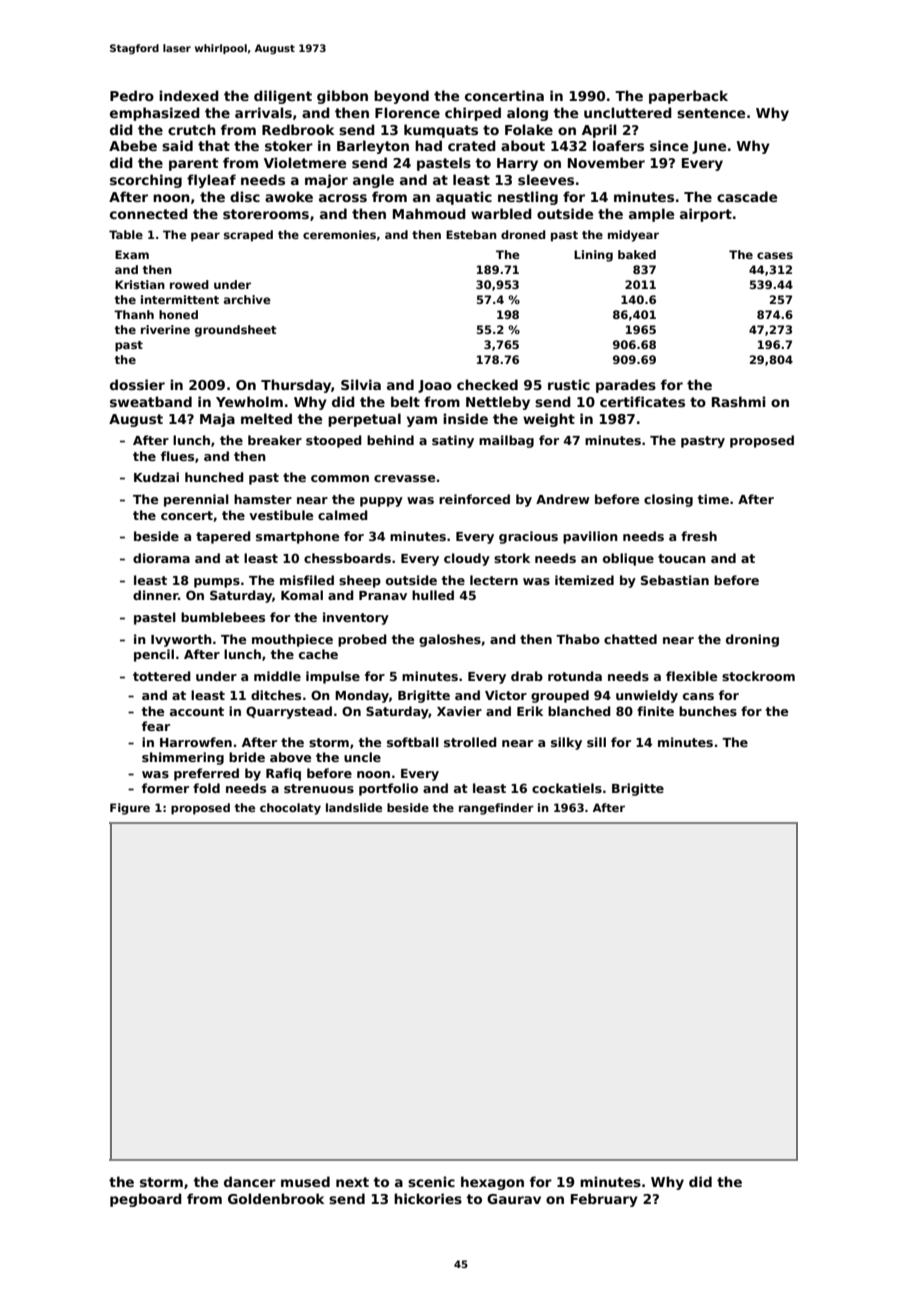 This screenshot has width=908, height=1316. Describe the element at coordinates (604, 1200) in the screenshot. I see `February` at that location.
